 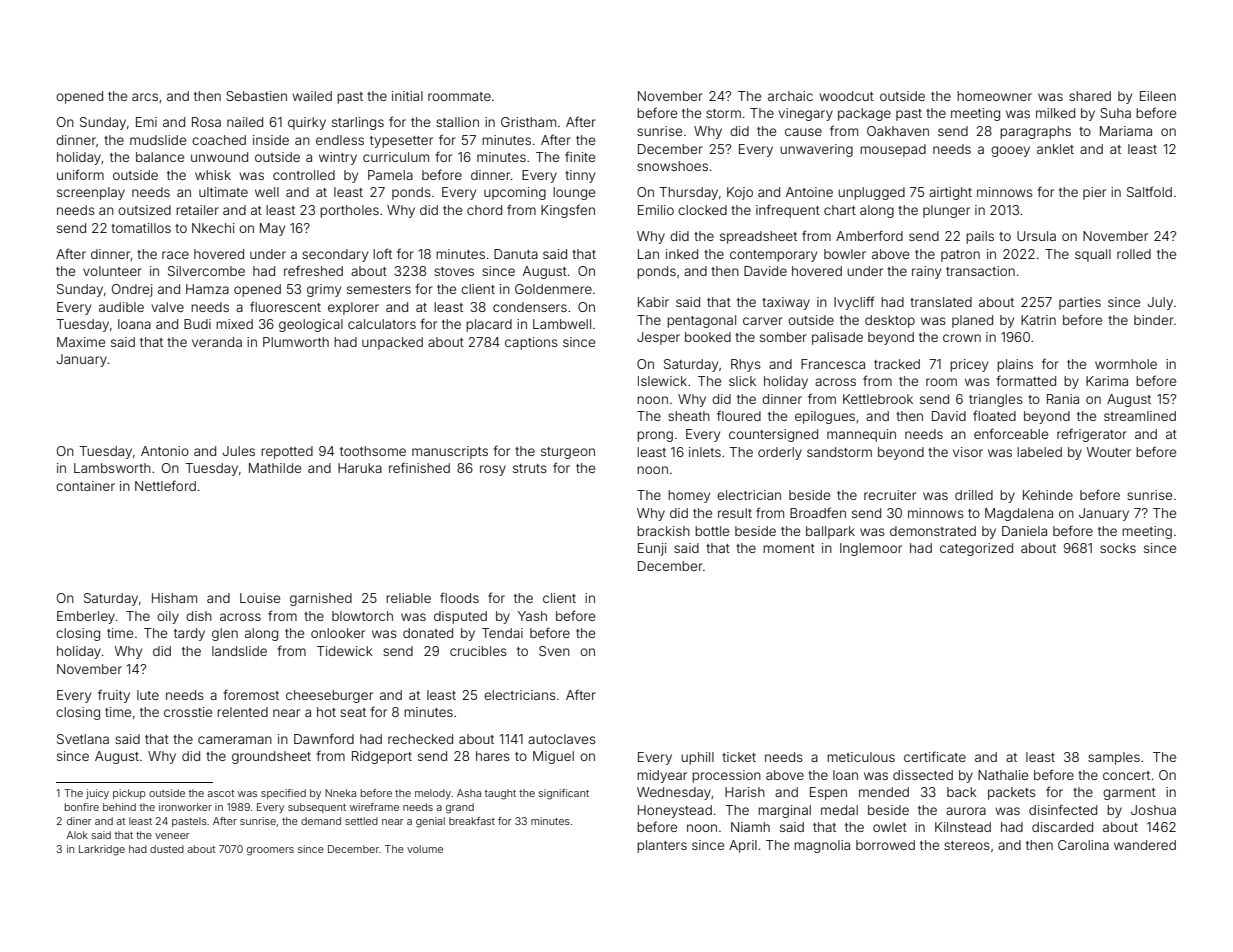 What do you see at coordinates (86, 617) in the screenshot?
I see `Emberley` at bounding box center [86, 617].
